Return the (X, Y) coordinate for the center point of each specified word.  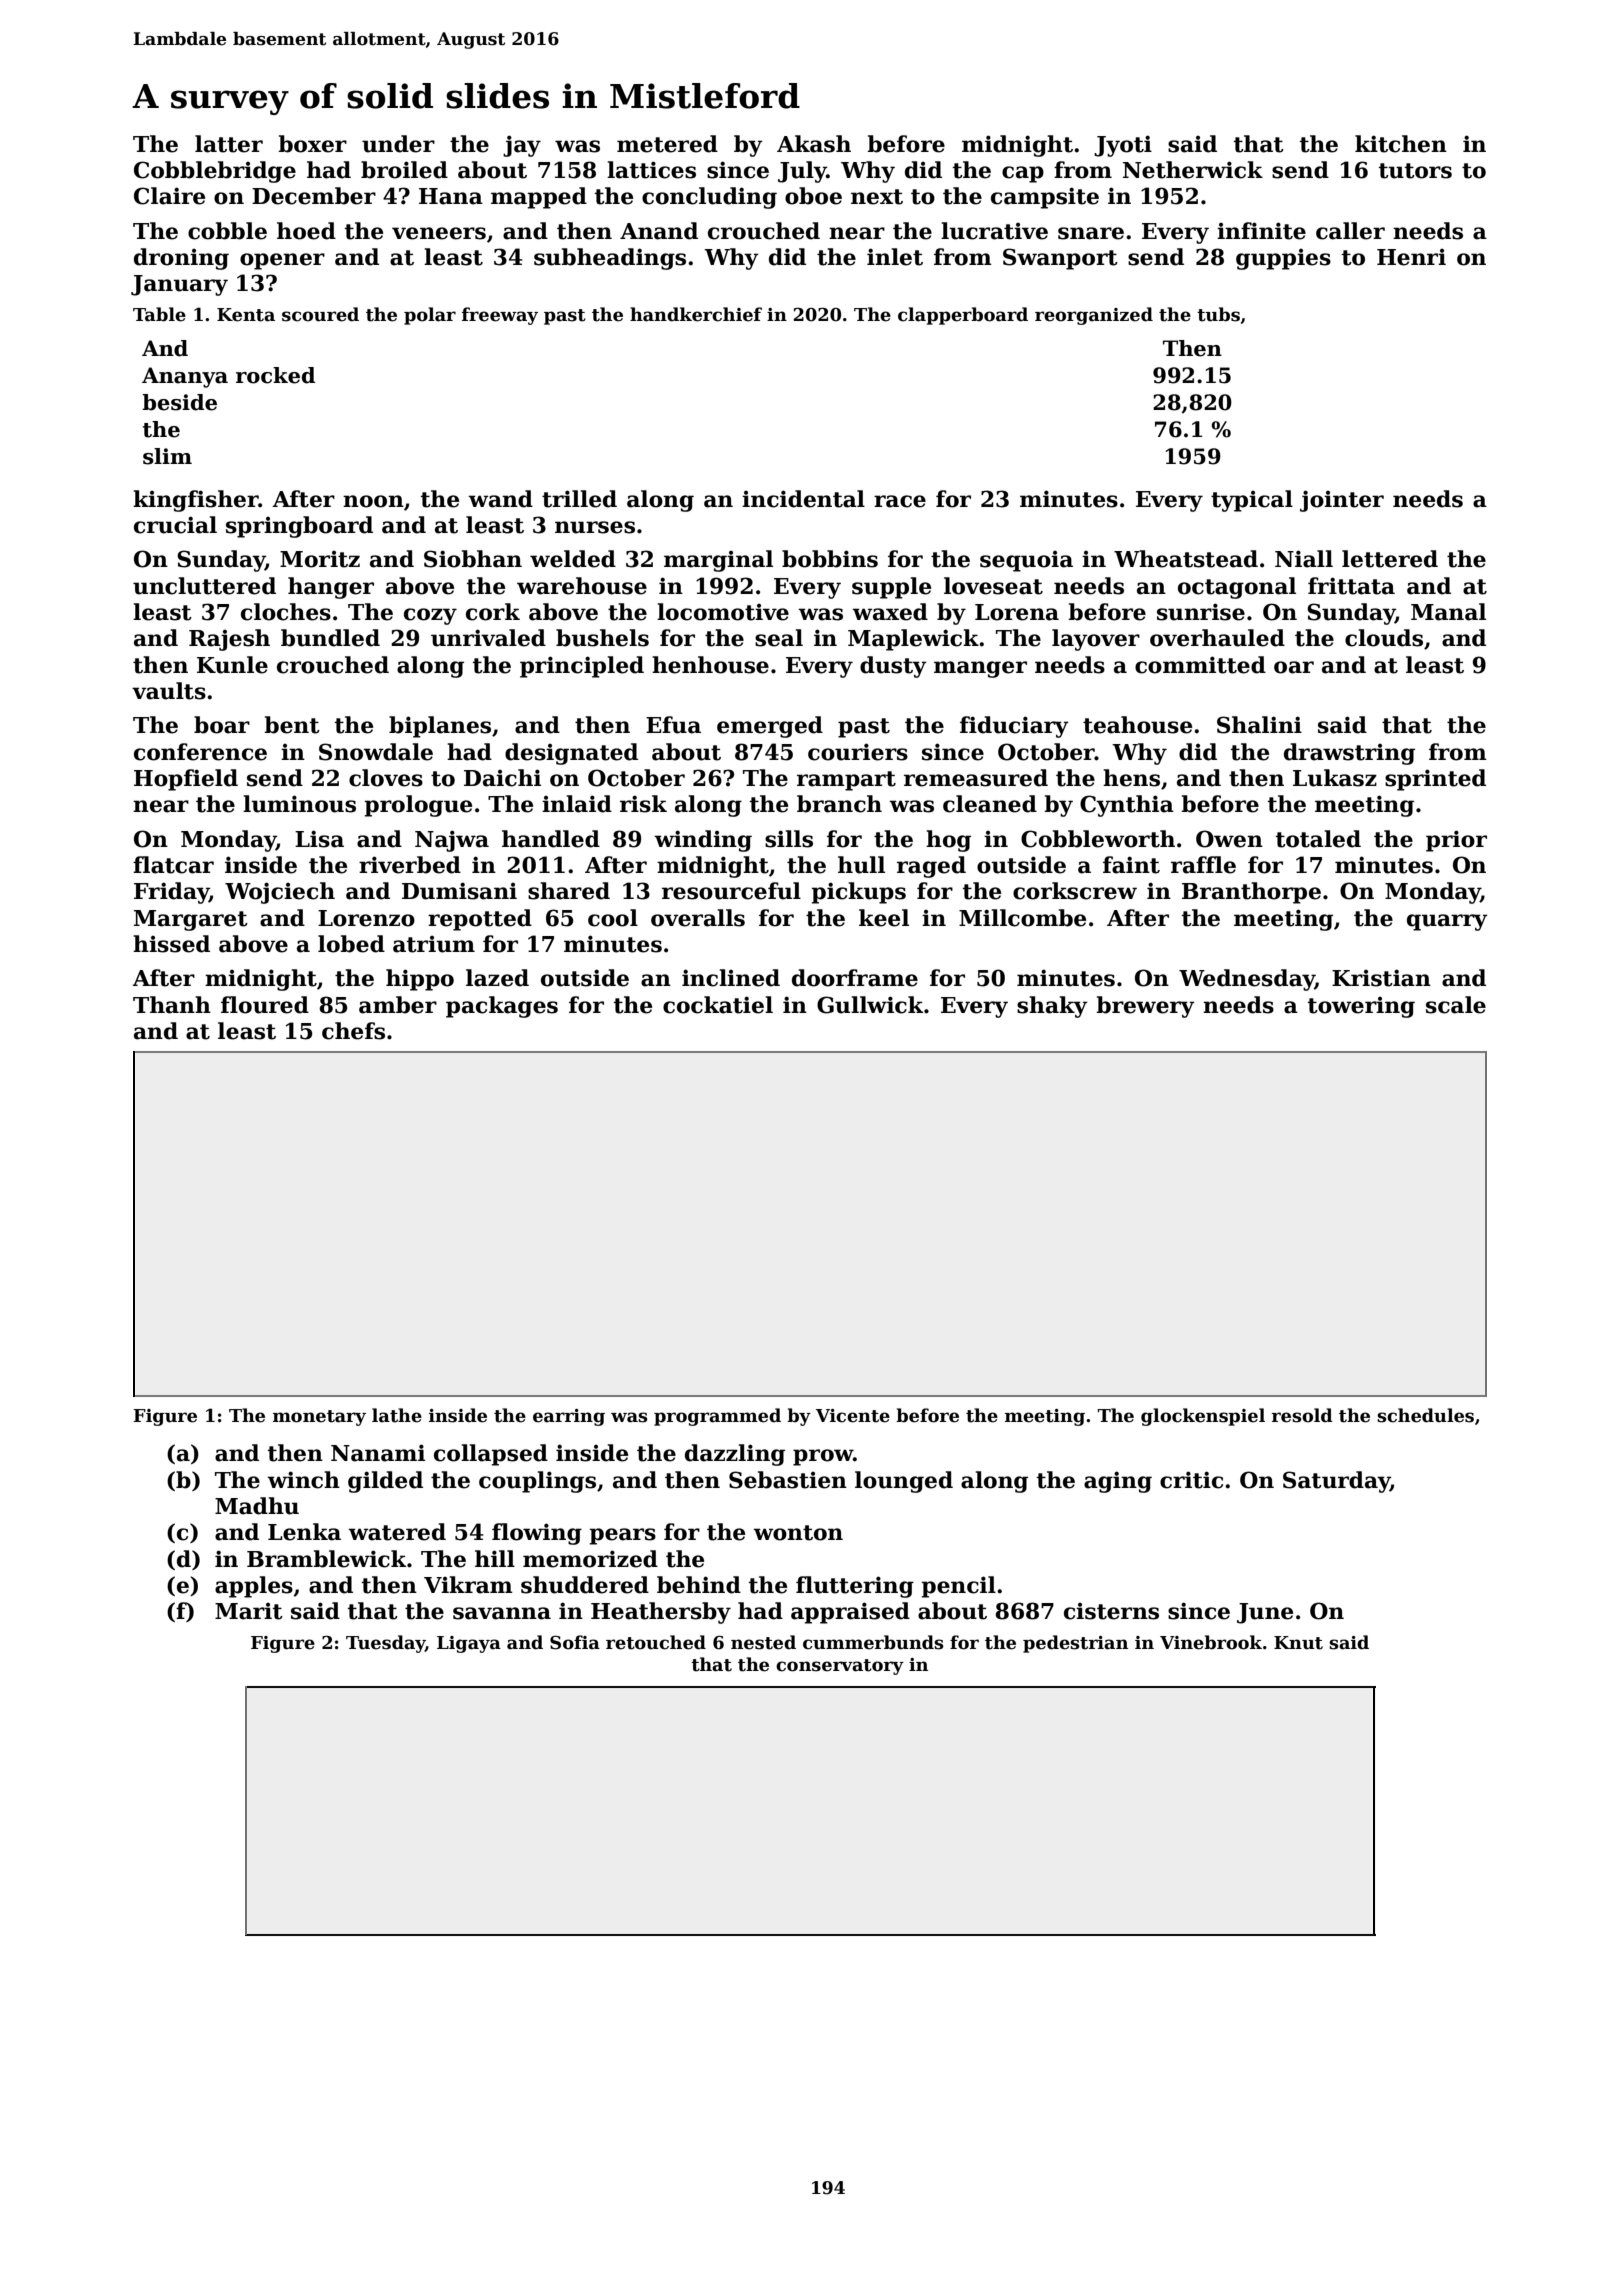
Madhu (257, 1506)
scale (1456, 1005)
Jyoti (1123, 146)
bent (292, 725)
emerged (770, 727)
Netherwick (1193, 170)
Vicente (853, 1416)
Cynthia (1127, 806)
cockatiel (718, 1005)
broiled (404, 170)
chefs (353, 1031)
